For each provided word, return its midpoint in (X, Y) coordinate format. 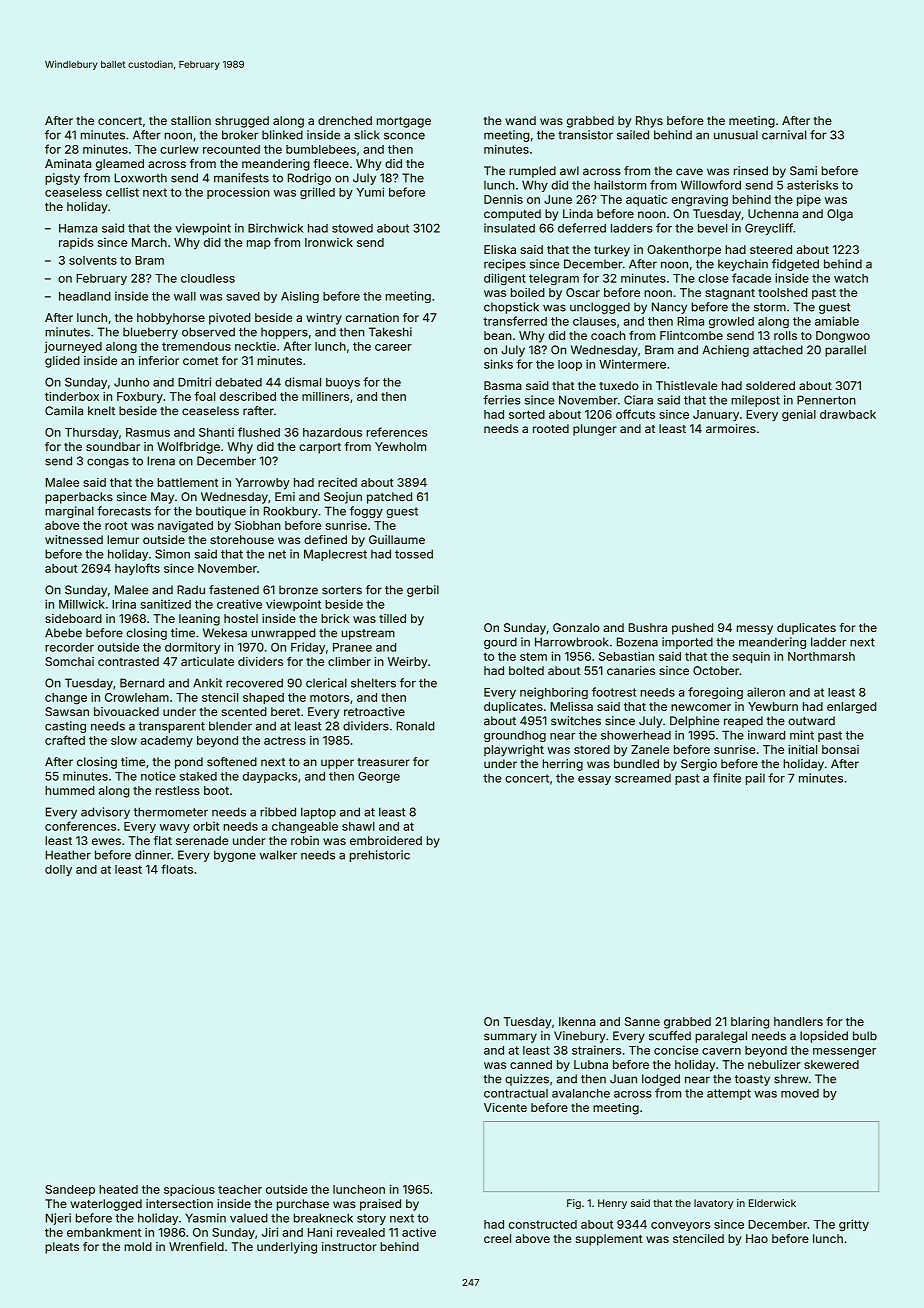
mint (802, 735)
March (149, 242)
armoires (731, 428)
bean (498, 335)
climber (349, 661)
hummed (70, 790)
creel (497, 1238)
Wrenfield (196, 1246)
